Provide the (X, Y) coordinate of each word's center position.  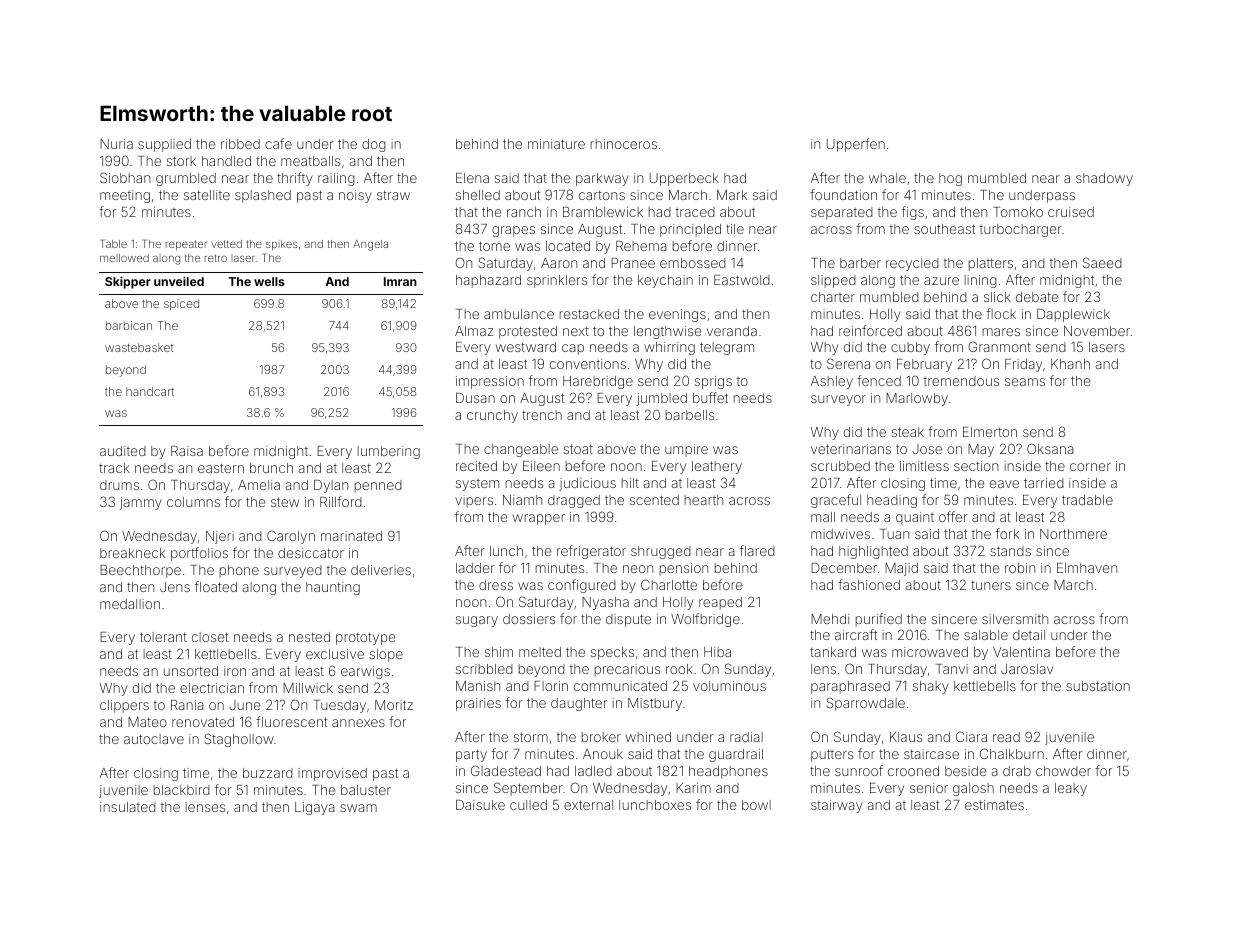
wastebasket (139, 347)
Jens (175, 587)
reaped (720, 603)
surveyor (838, 400)
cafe (278, 143)
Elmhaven (1087, 568)
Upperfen (856, 145)
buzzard (268, 773)
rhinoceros (624, 144)
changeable (521, 450)
